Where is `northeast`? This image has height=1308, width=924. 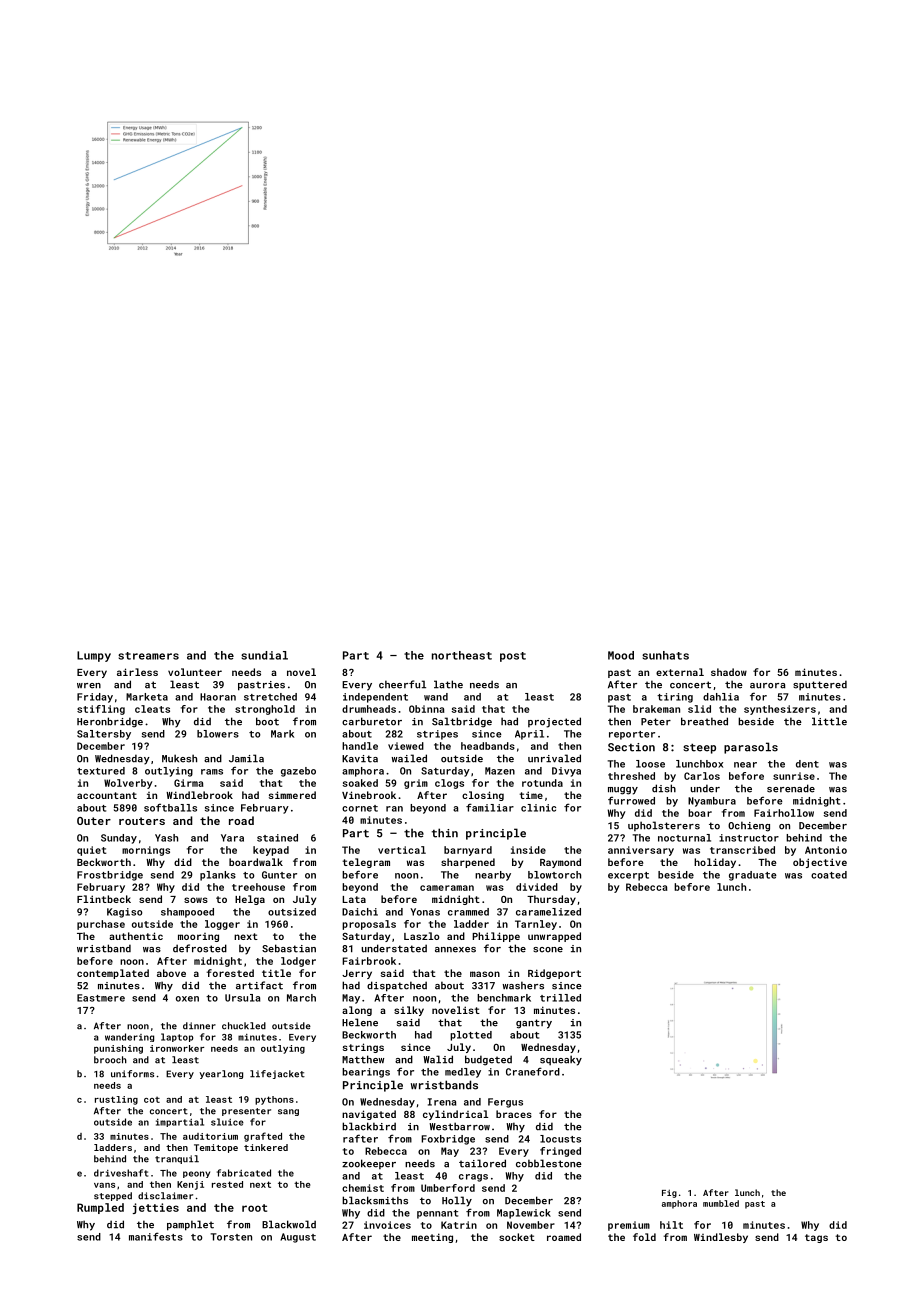
northeast is located at coordinates (462, 655).
